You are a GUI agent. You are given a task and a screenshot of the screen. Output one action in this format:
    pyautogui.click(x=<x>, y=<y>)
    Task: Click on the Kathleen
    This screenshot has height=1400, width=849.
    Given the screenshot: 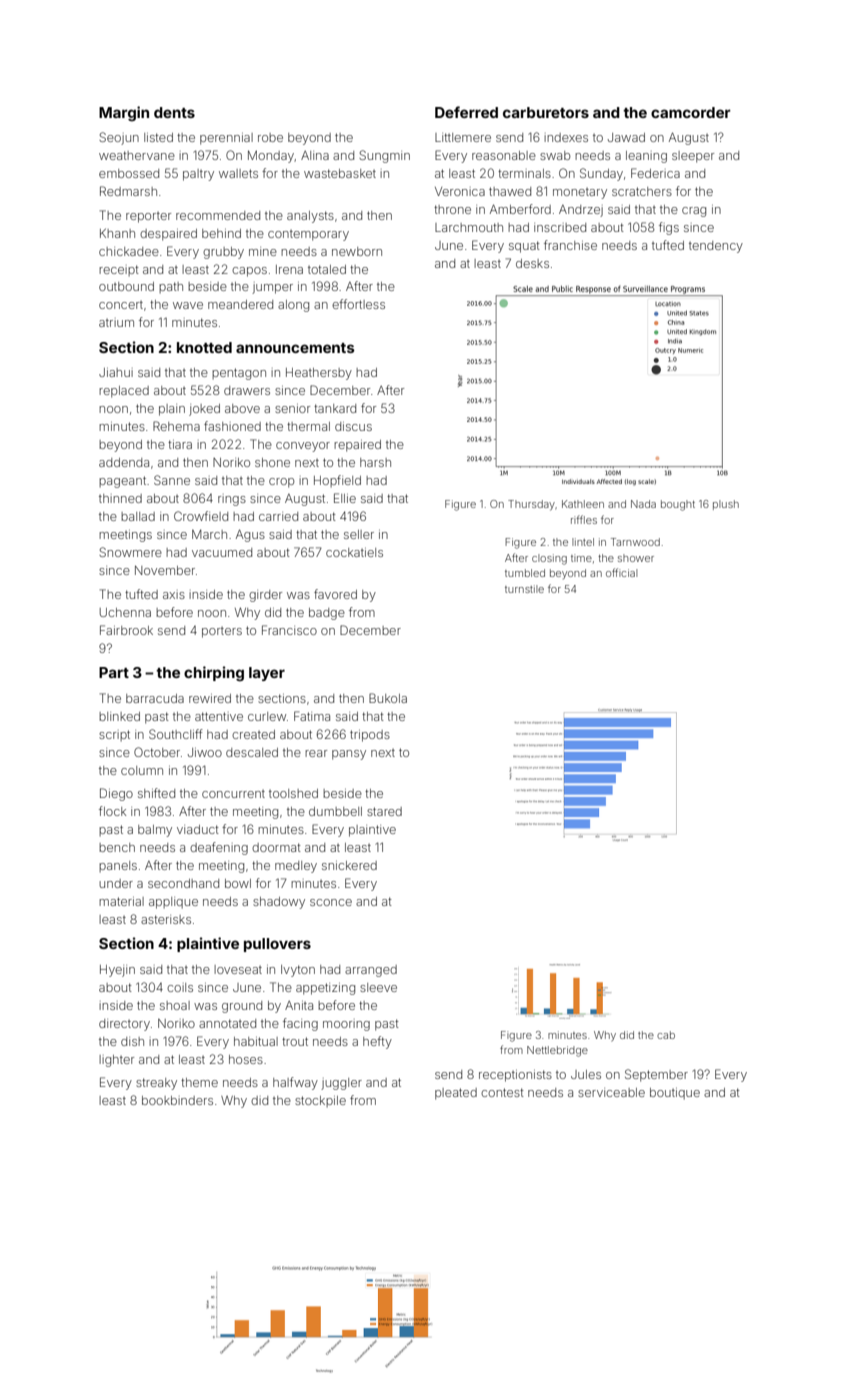 What is the action you would take?
    pyautogui.click(x=583, y=504)
